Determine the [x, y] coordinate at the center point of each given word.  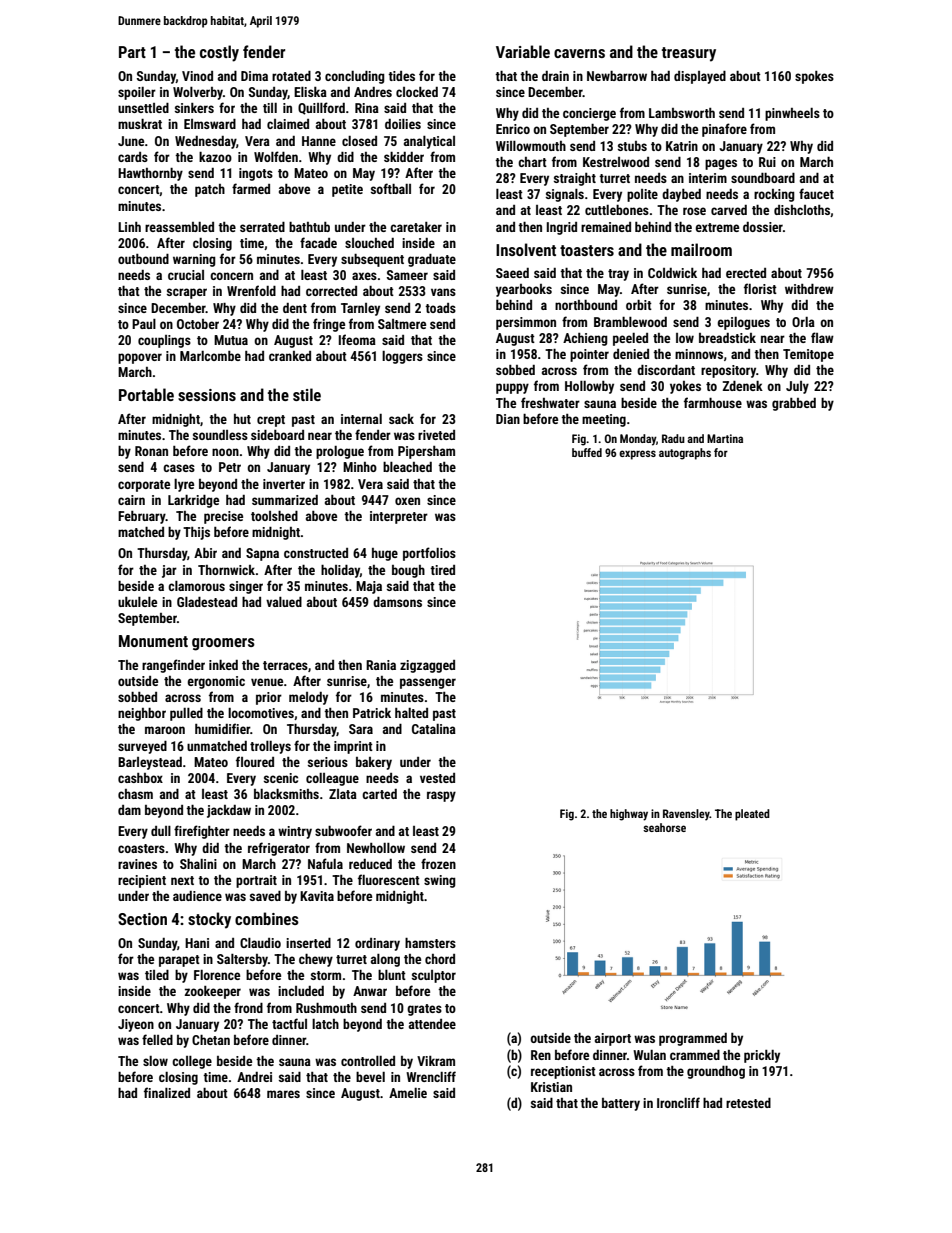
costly [219, 53]
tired [442, 570]
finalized [167, 1092]
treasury [689, 54]
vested [437, 778]
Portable [146, 394]
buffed [587, 452]
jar [169, 571]
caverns [579, 53]
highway [629, 815]
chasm [135, 794]
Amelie [408, 1093]
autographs [685, 454]
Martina [725, 438]
